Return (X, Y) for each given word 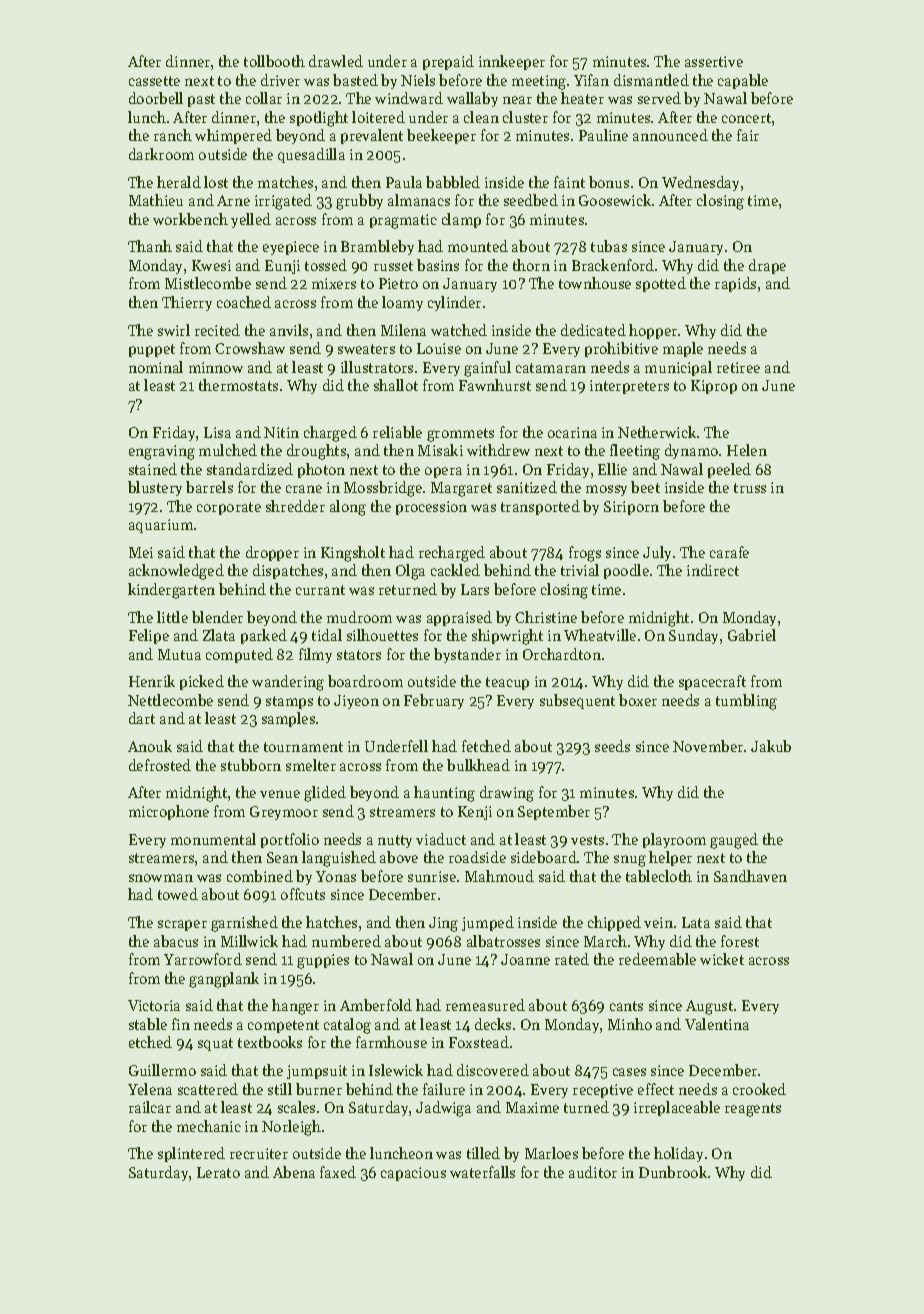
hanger (295, 1007)
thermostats (238, 385)
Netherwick (657, 432)
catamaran (551, 368)
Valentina (717, 1024)
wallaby (472, 99)
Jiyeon (356, 702)
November (708, 746)
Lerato (218, 1172)
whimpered (233, 136)
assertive (714, 61)
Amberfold (376, 1005)
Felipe (149, 636)
